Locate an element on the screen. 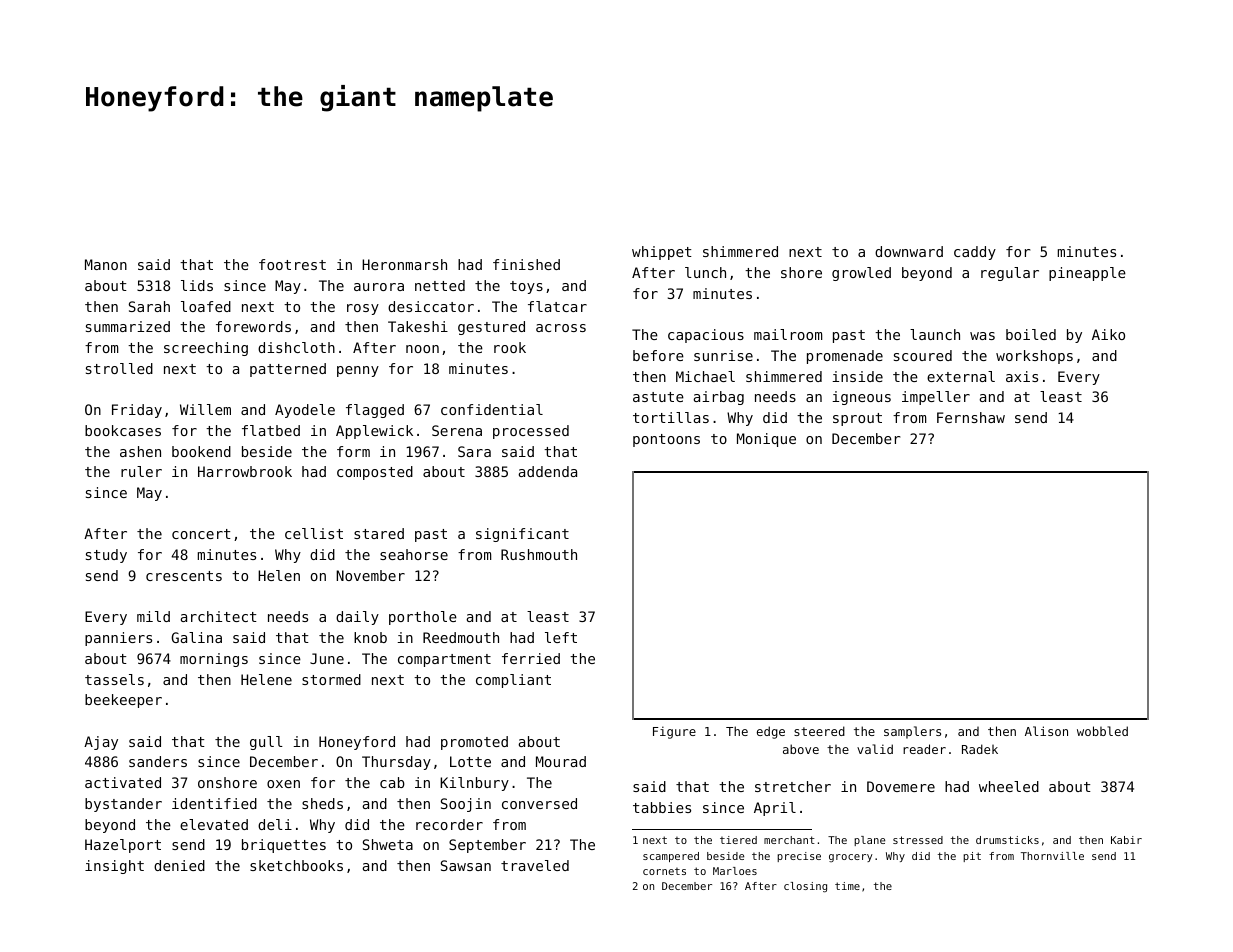 The image size is (1233, 952). sprout is located at coordinates (857, 419).
